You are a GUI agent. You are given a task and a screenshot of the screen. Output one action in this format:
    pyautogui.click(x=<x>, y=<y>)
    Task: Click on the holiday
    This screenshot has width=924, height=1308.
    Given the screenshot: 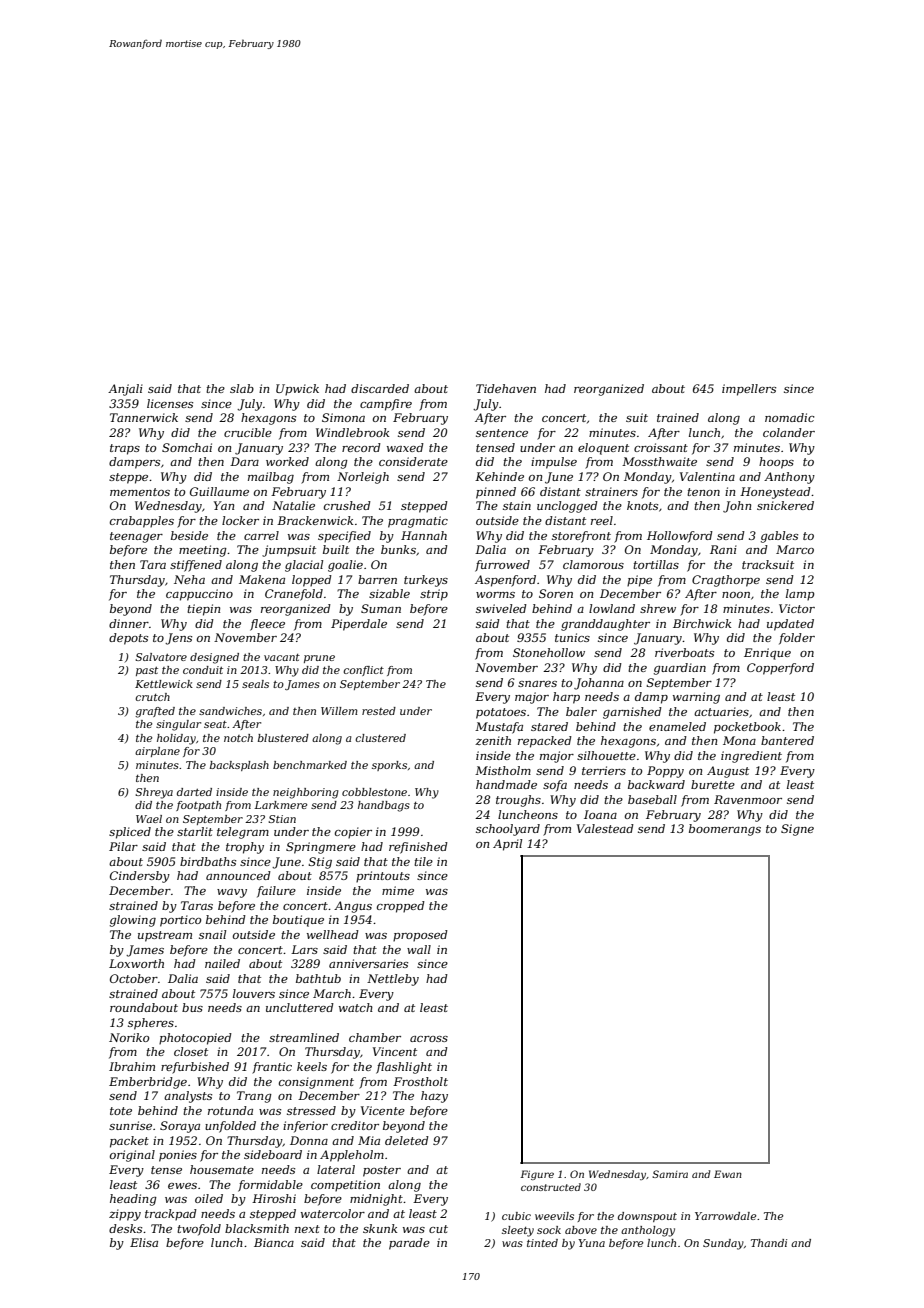 What is the action you would take?
    pyautogui.click(x=176, y=739)
